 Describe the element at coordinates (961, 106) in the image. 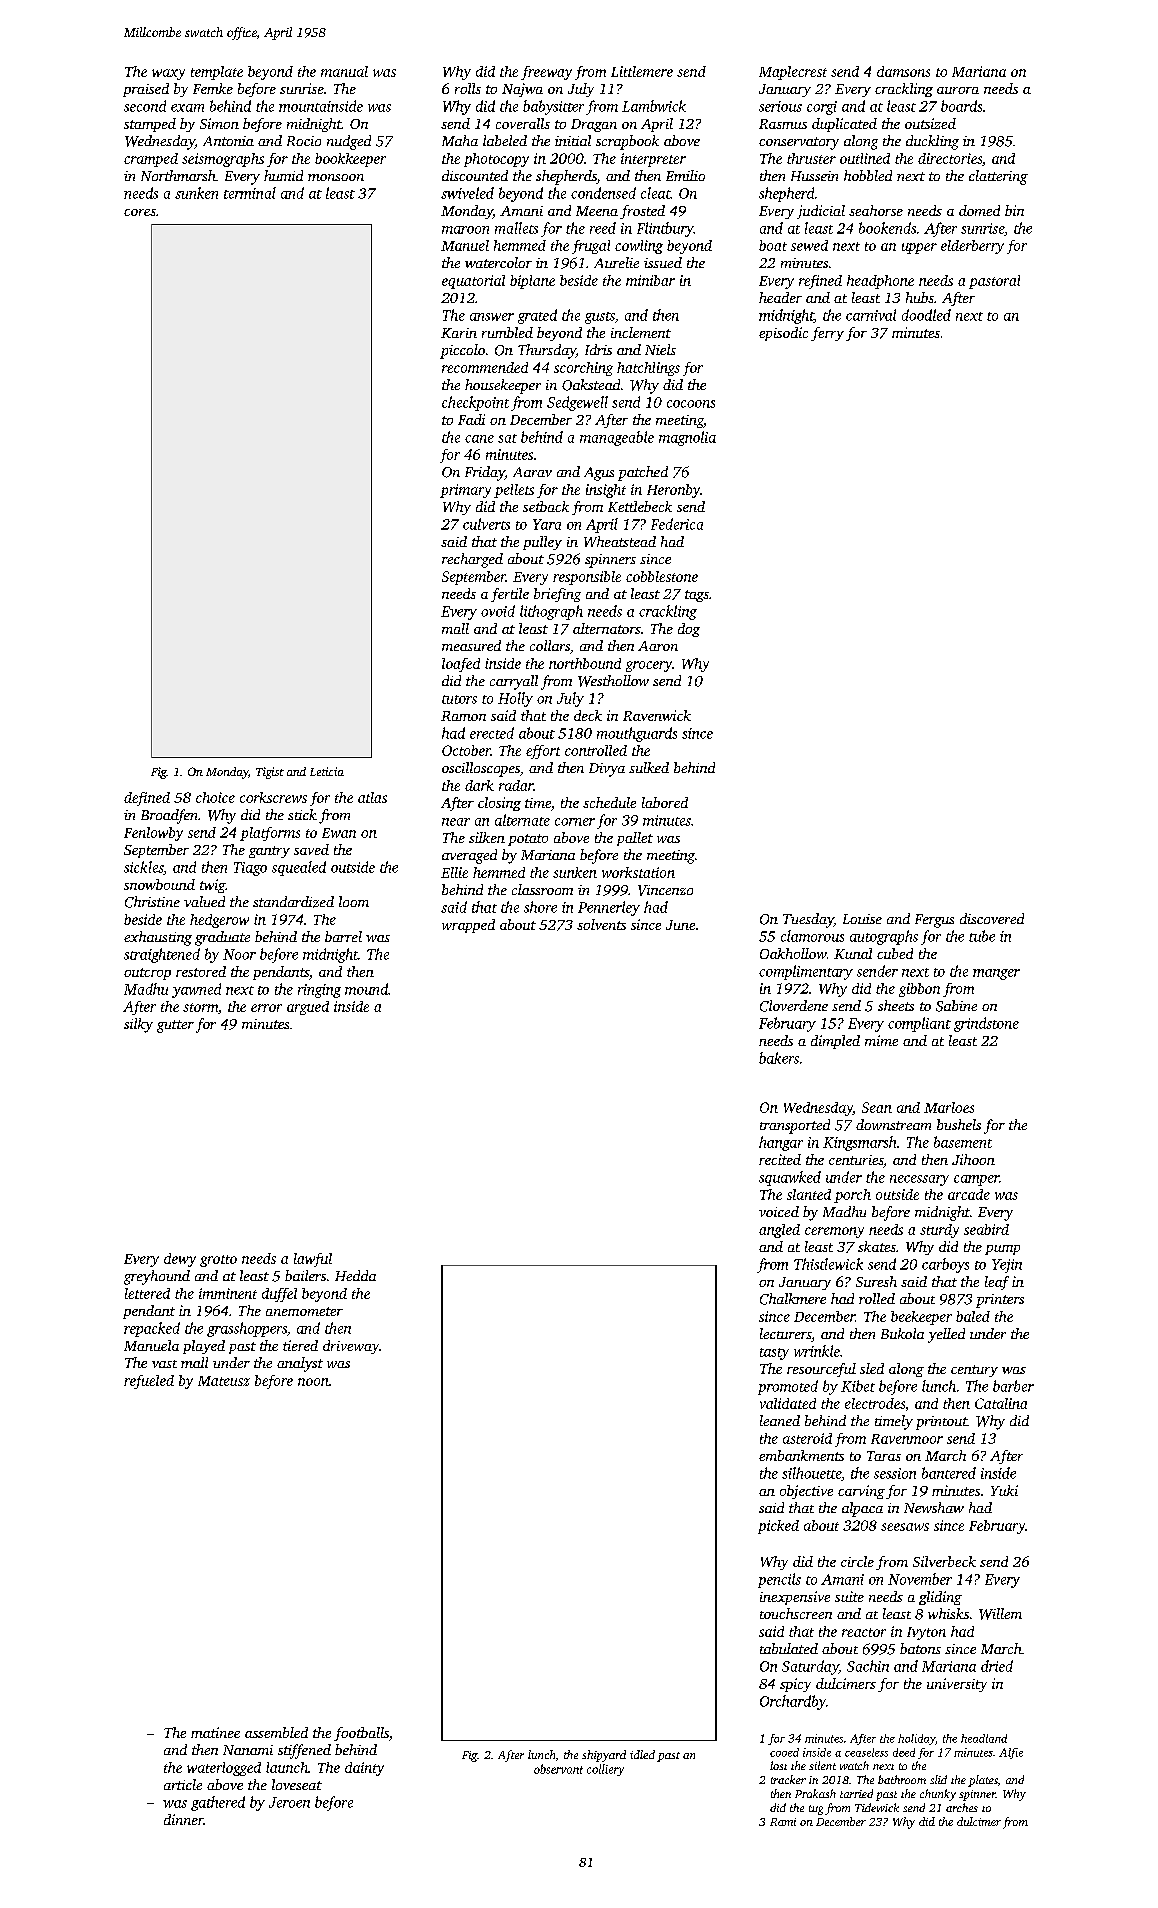

I see `boards` at that location.
